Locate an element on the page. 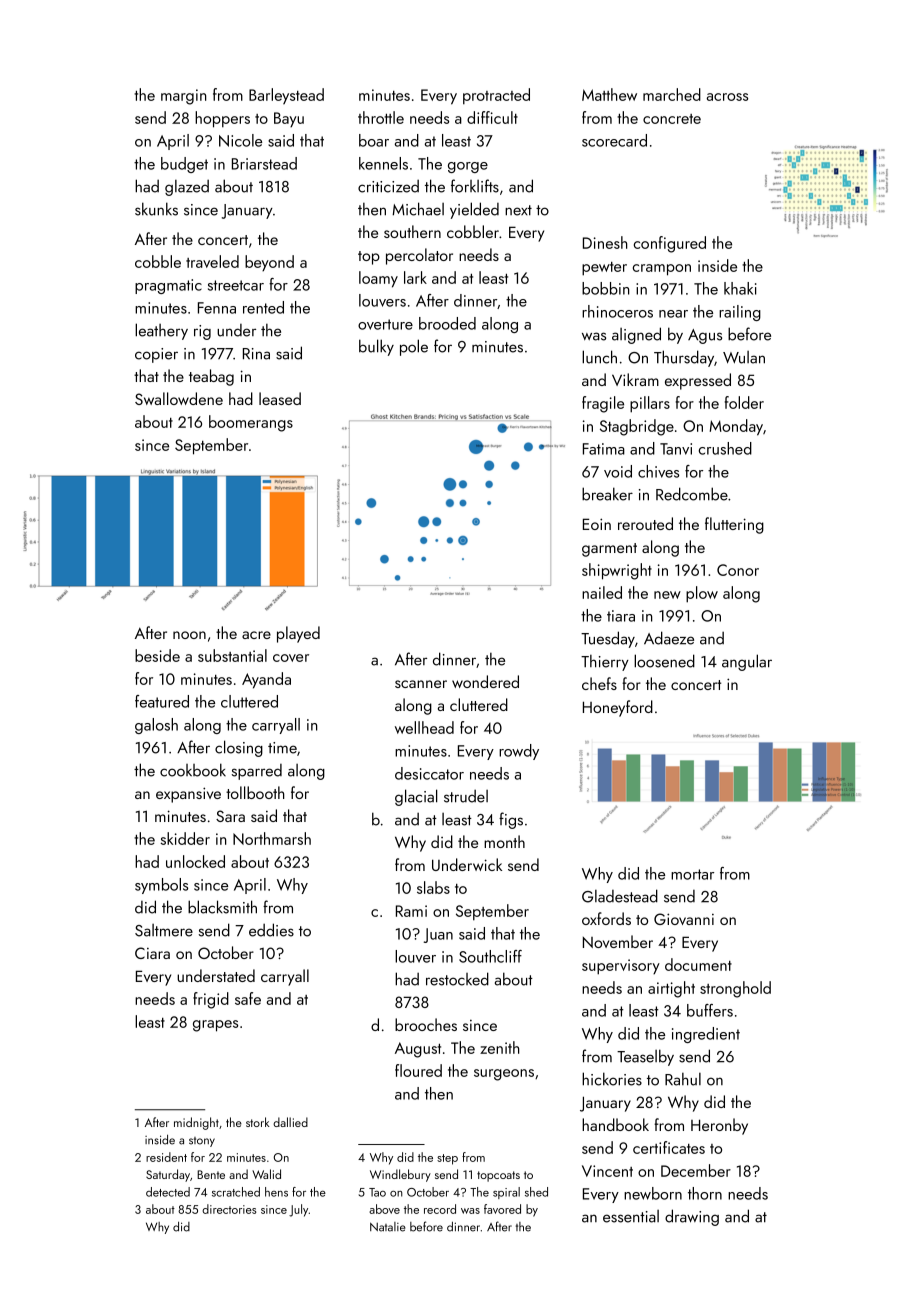 This page has height=1316, width=908. dallied is located at coordinates (290, 1122).
